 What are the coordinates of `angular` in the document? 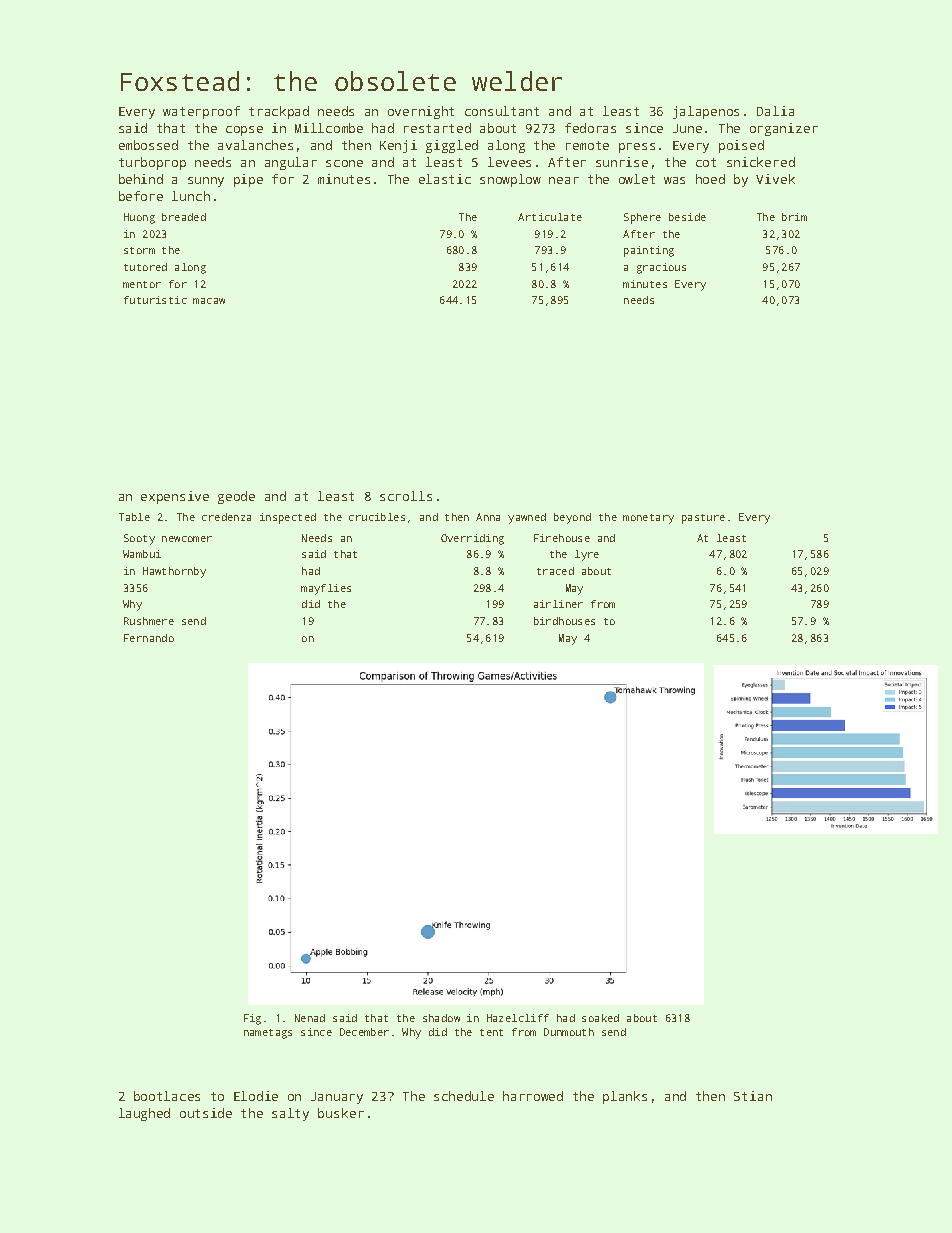 It's located at (291, 163).
